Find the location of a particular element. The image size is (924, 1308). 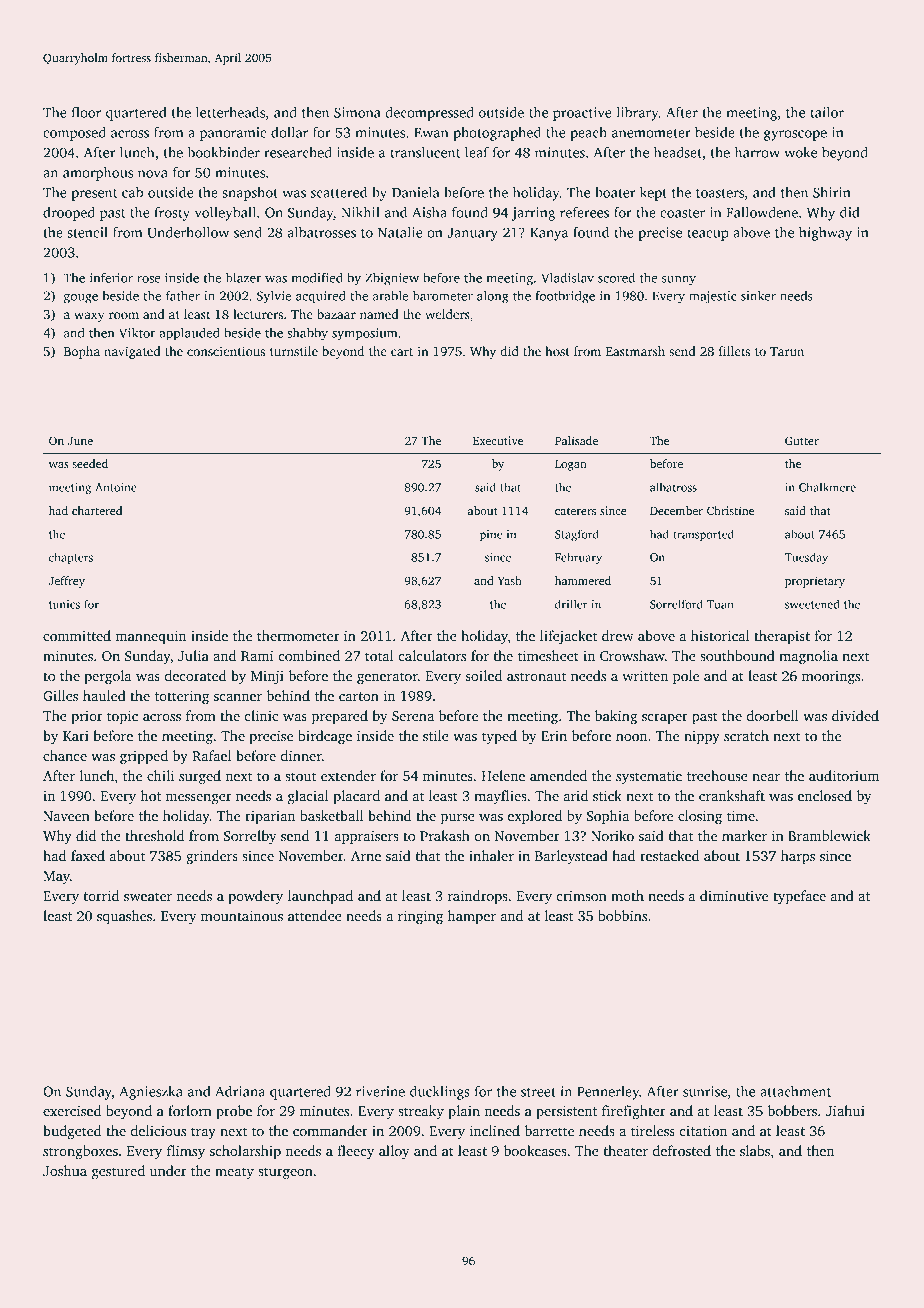

Natalie is located at coordinates (400, 232).
